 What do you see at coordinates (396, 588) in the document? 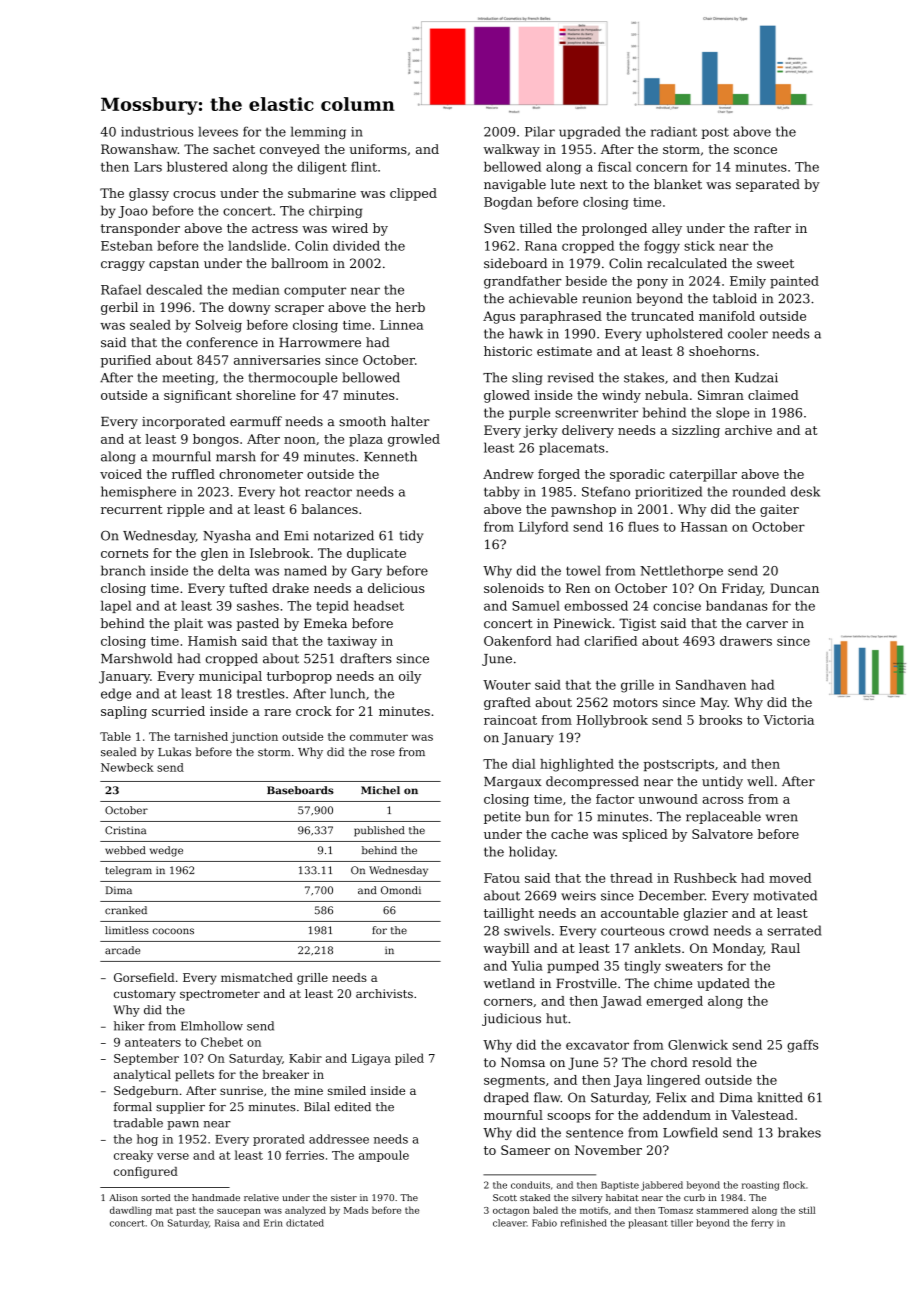
I see `delicious` at bounding box center [396, 588].
